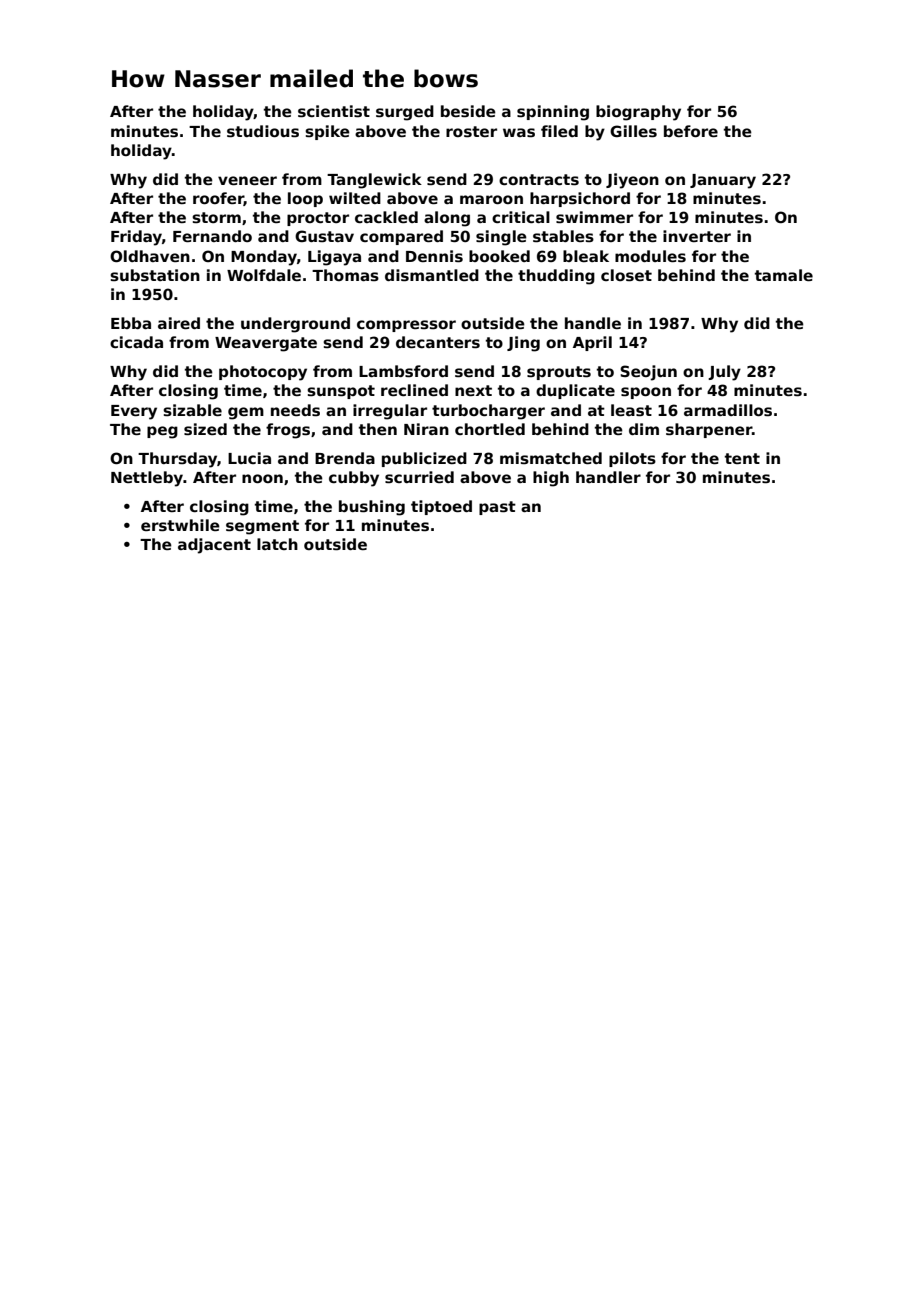 Image resolution: width=924 pixels, height=1308 pixels. I want to click on filed, so click(559, 131).
